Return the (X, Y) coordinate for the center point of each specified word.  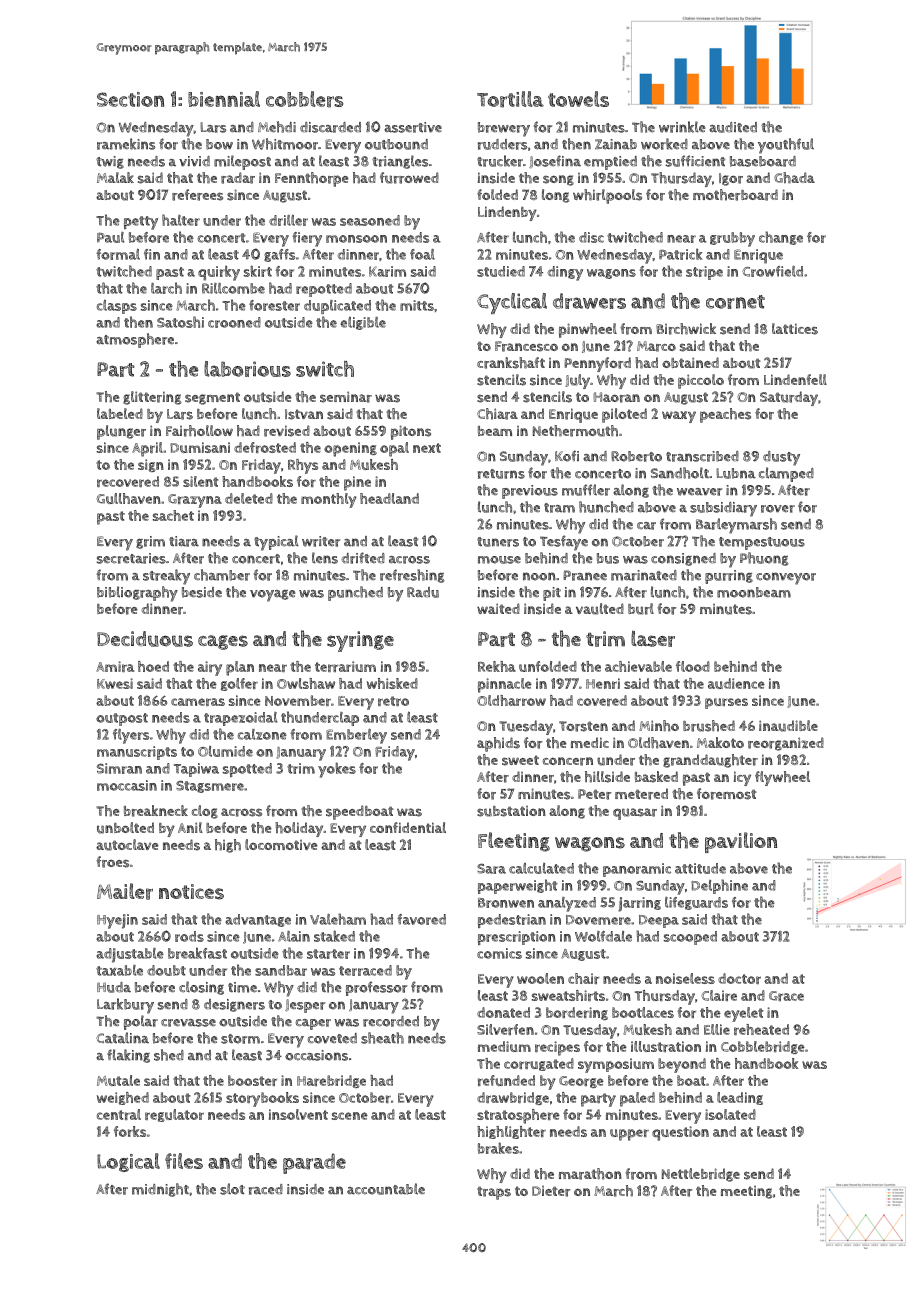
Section (130, 99)
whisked (392, 683)
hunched (606, 507)
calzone (262, 734)
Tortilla (510, 99)
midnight (160, 1190)
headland (389, 498)
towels (578, 99)
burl (641, 609)
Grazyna (195, 501)
